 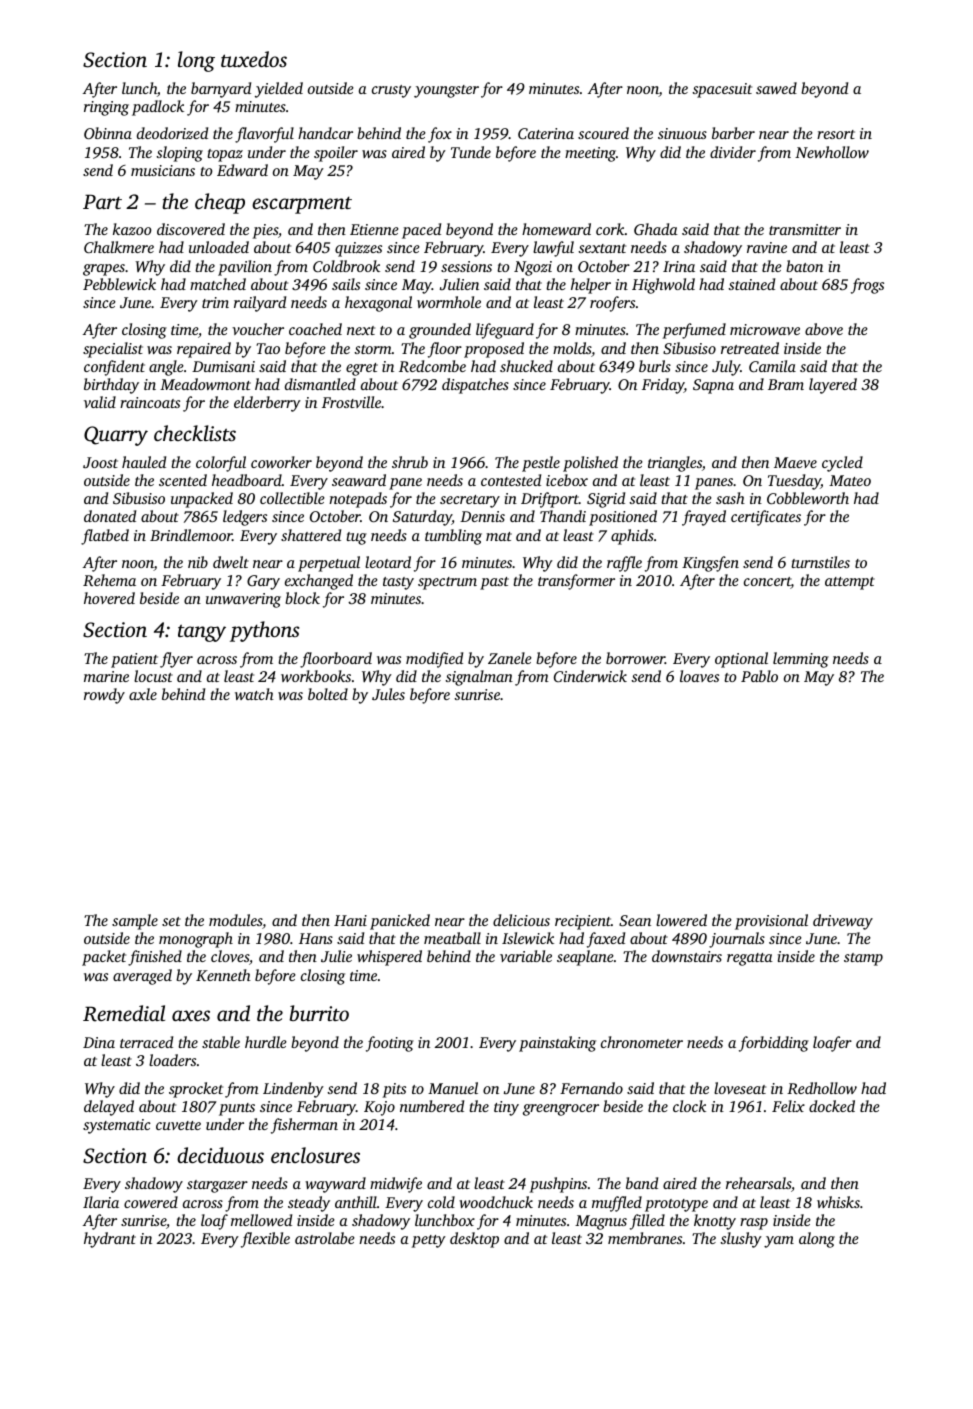 What do you see at coordinates (801, 660) in the page?
I see `lemming` at bounding box center [801, 660].
